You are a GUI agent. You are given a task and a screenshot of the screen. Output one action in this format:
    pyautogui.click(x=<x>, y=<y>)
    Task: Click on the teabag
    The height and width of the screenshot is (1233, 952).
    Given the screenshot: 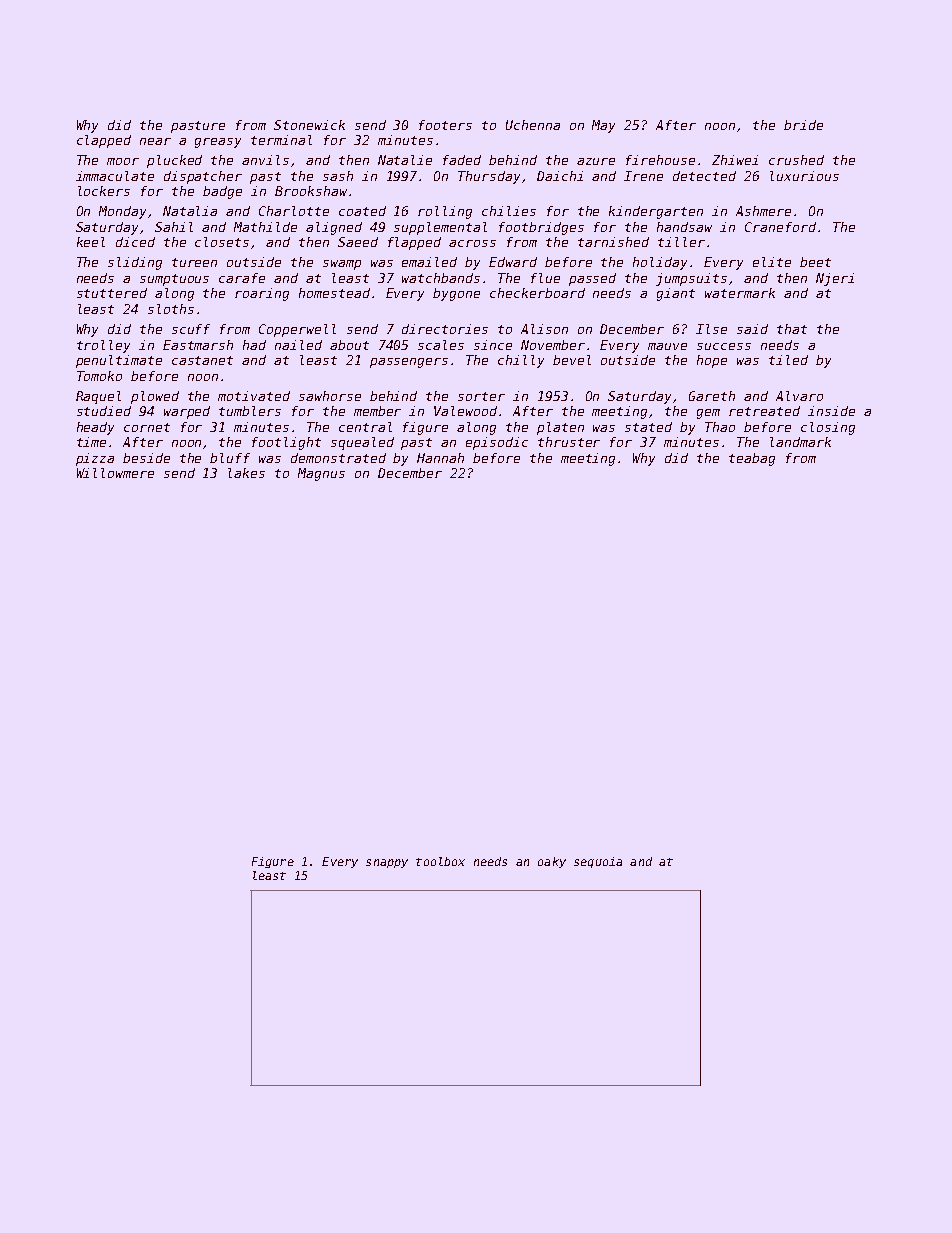 What is the action you would take?
    pyautogui.click(x=752, y=459)
